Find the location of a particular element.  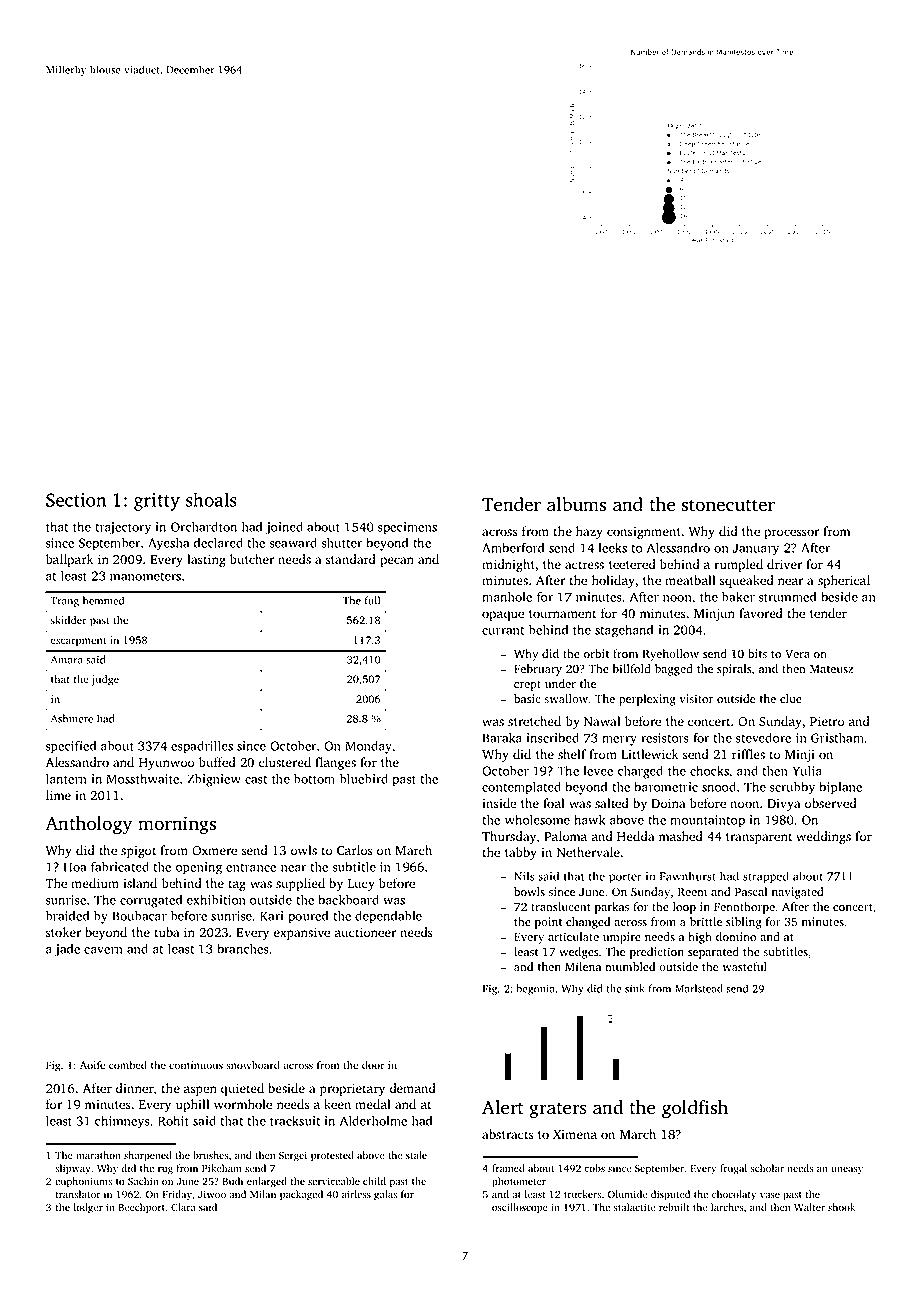

Anthology is located at coordinates (88, 825).
